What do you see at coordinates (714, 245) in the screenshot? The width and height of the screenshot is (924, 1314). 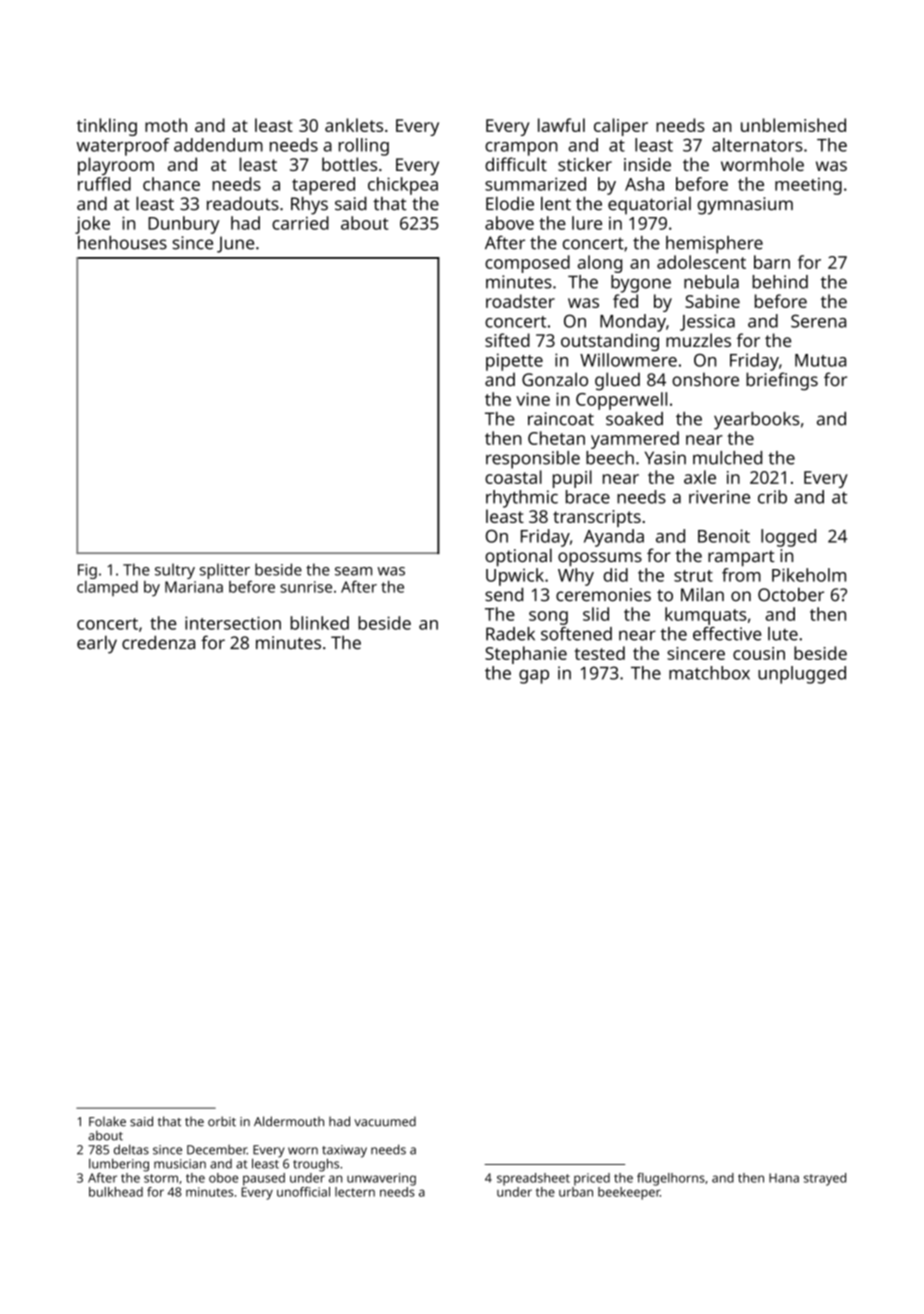 I see `hemisphere` at bounding box center [714, 245].
